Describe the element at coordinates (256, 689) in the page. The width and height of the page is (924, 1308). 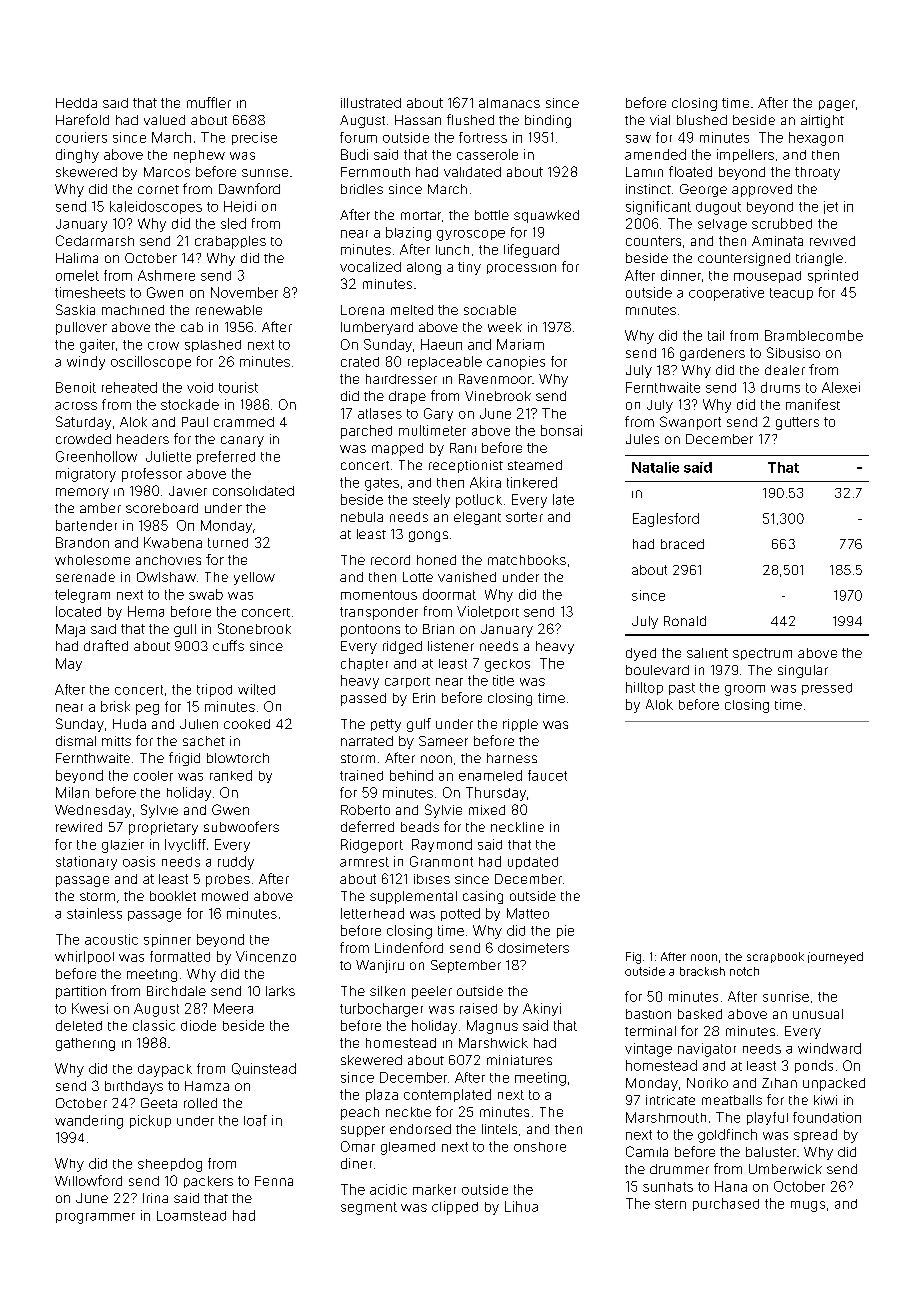
I see `wilted` at that location.
